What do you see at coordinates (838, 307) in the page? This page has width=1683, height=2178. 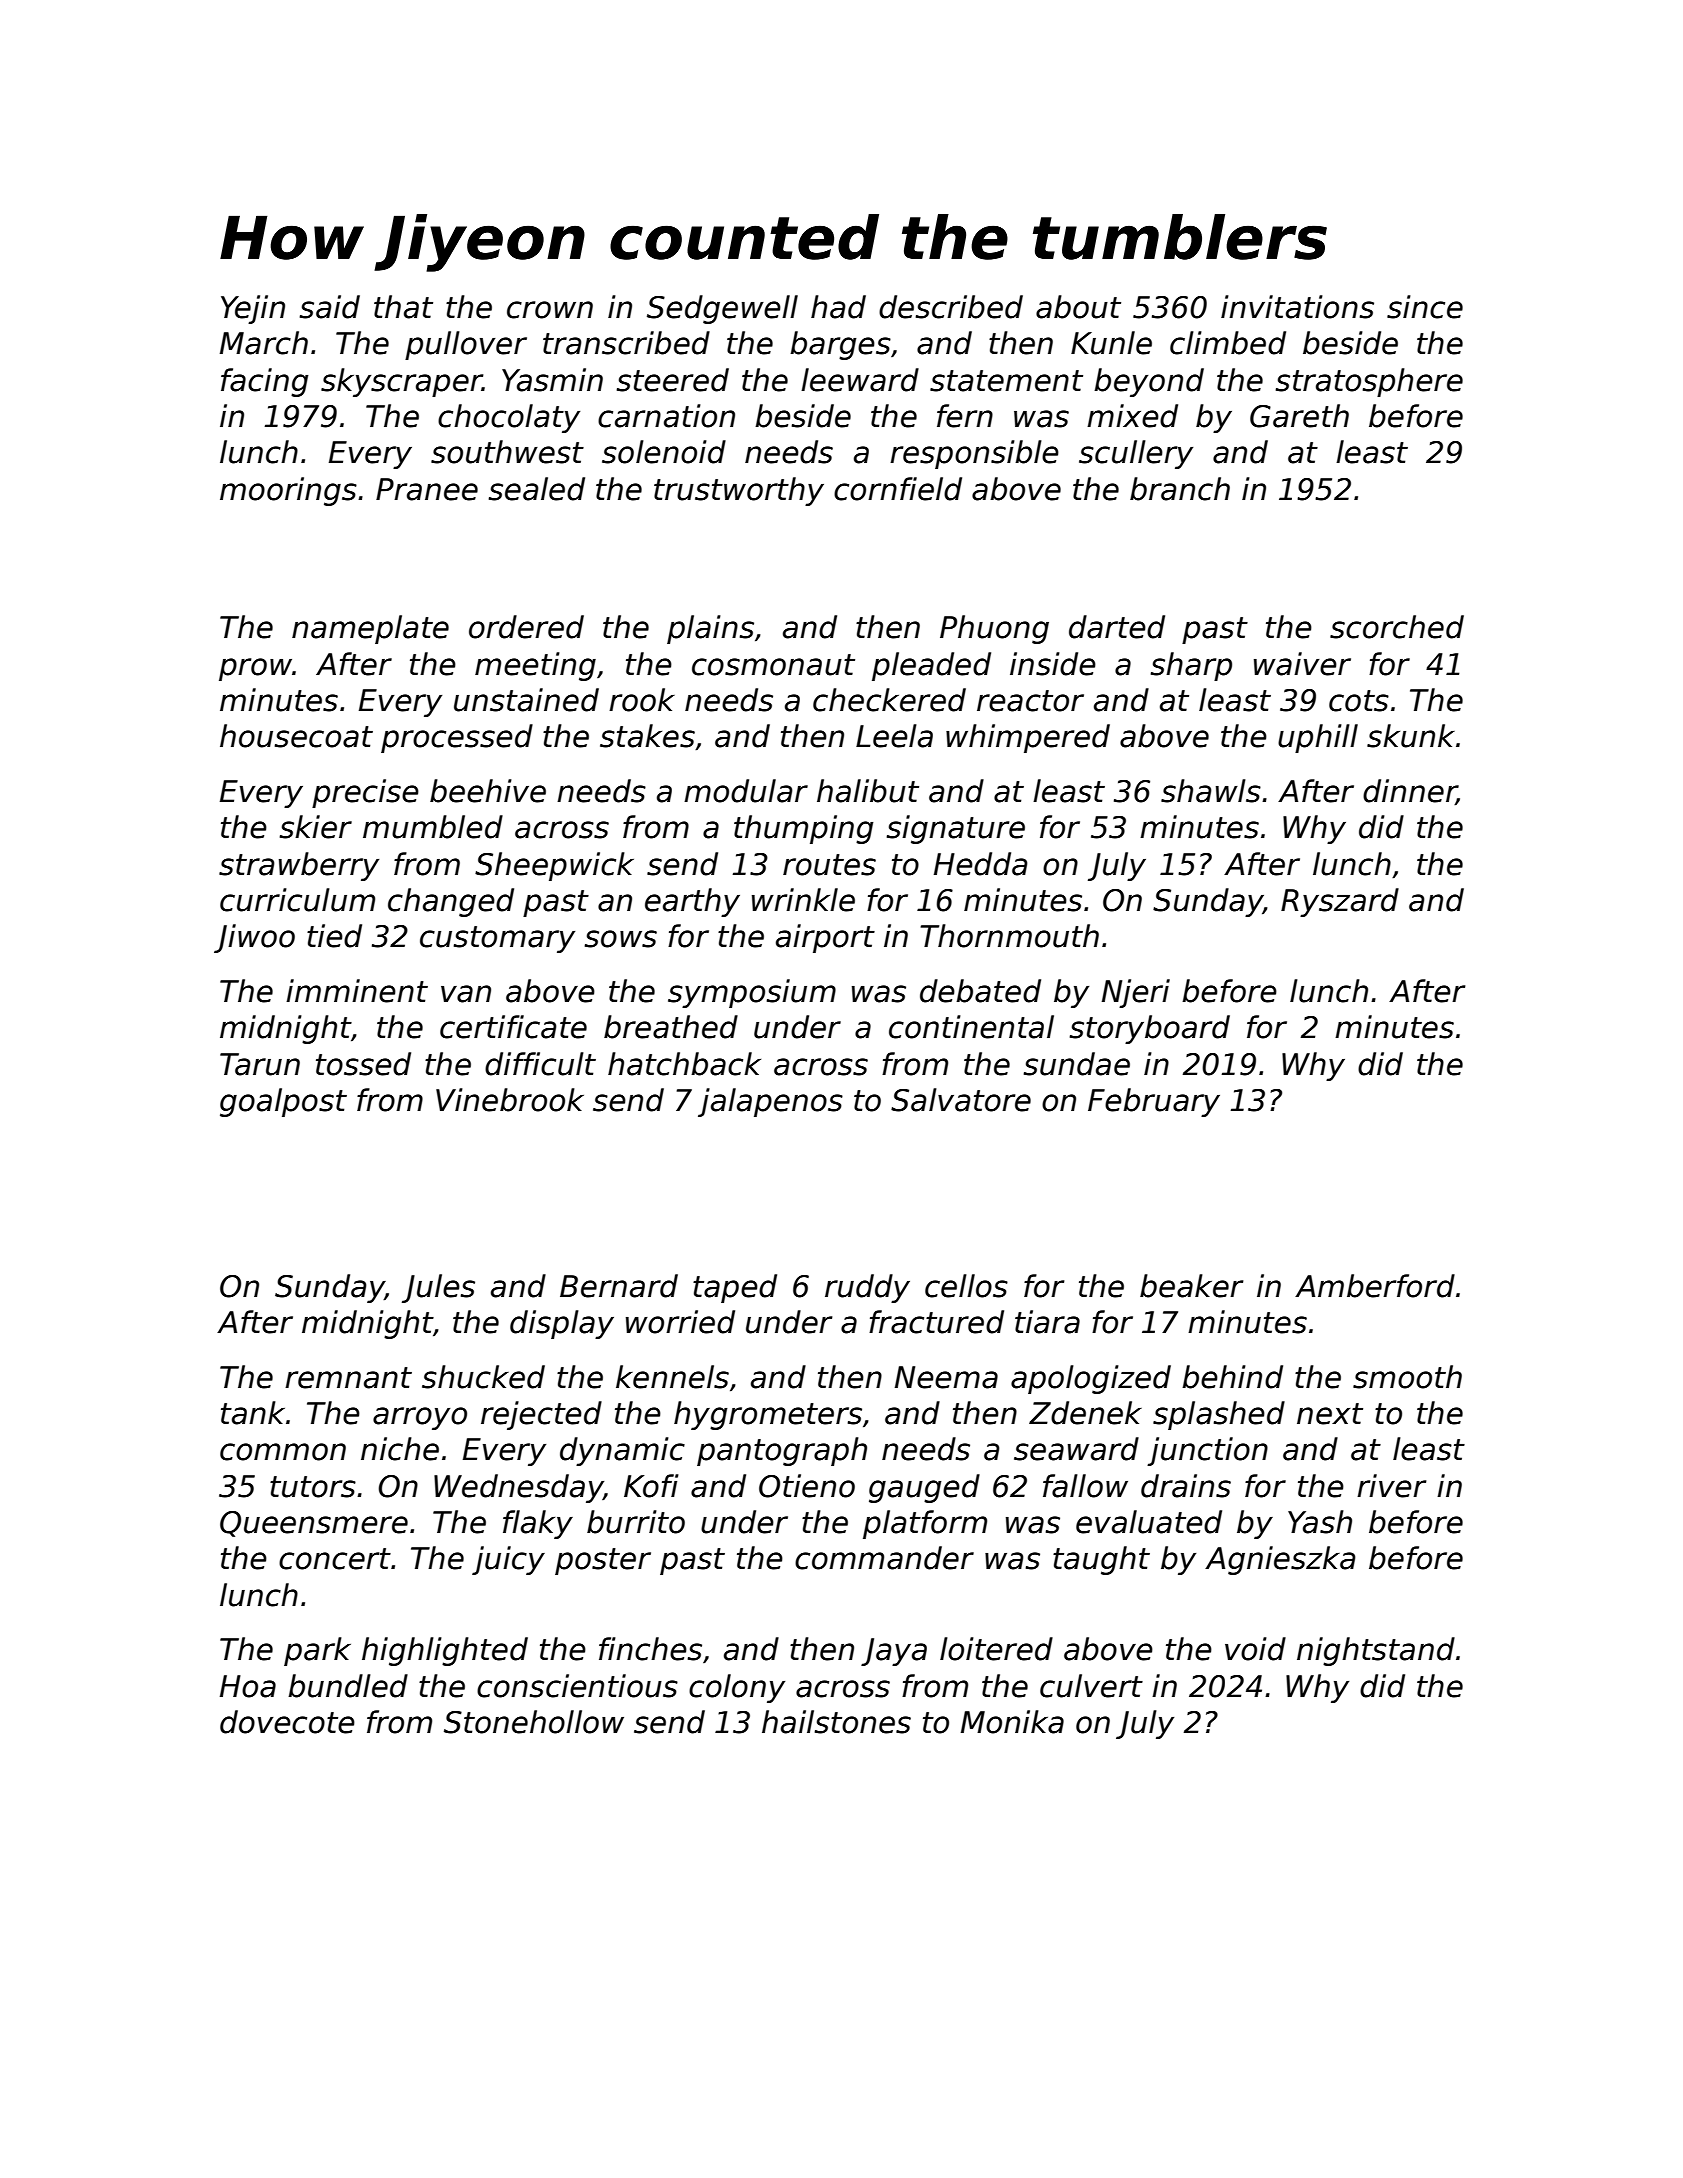 I see `had` at bounding box center [838, 307].
